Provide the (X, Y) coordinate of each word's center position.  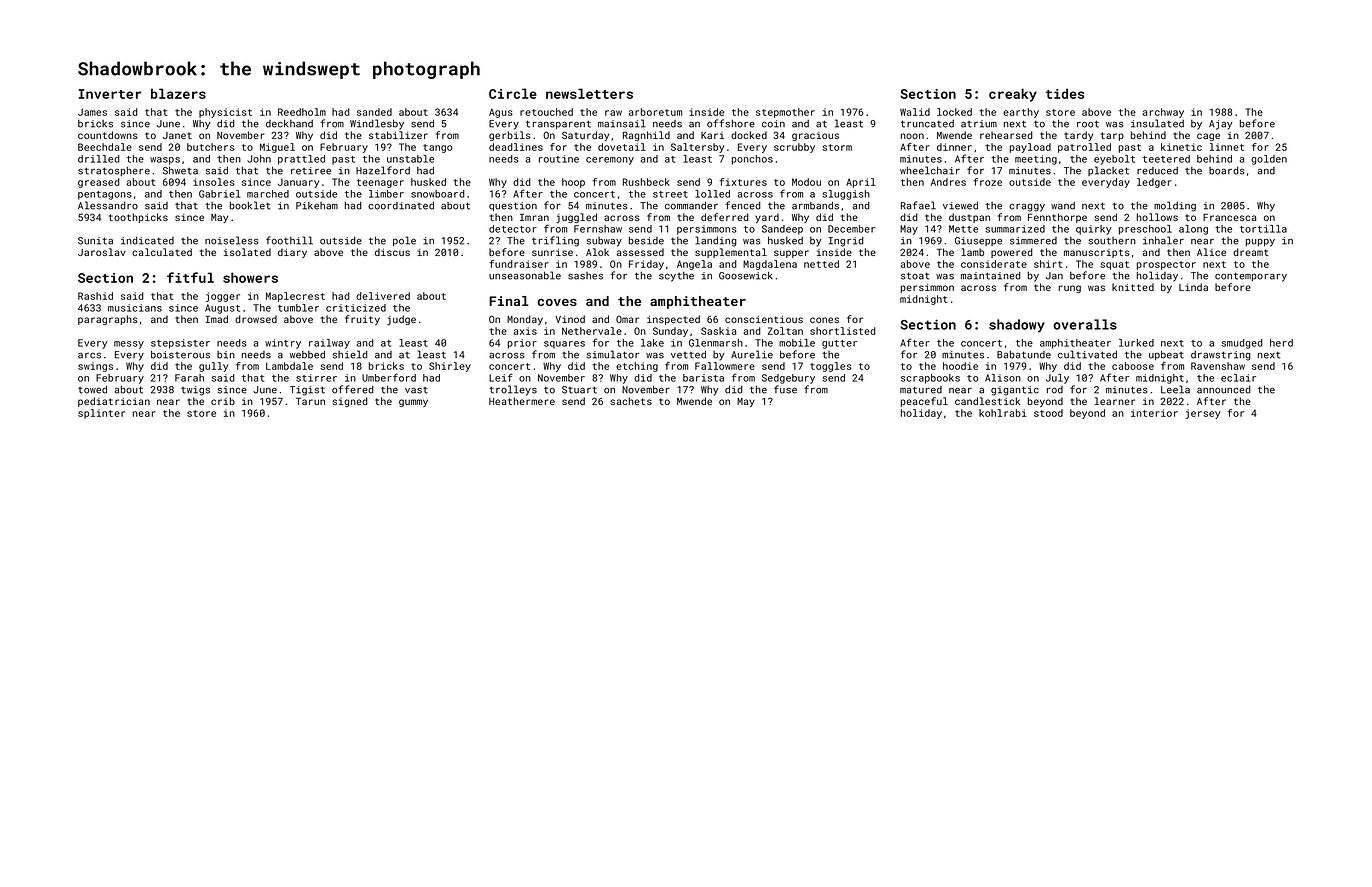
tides (1065, 93)
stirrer (316, 378)
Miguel (277, 148)
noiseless (232, 240)
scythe (676, 277)
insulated (1157, 123)
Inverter (110, 94)
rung (1070, 289)
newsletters (589, 93)
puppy (1260, 243)
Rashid (95, 296)
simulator (613, 354)
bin (226, 355)
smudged (1242, 344)
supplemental (731, 253)
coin (773, 124)
